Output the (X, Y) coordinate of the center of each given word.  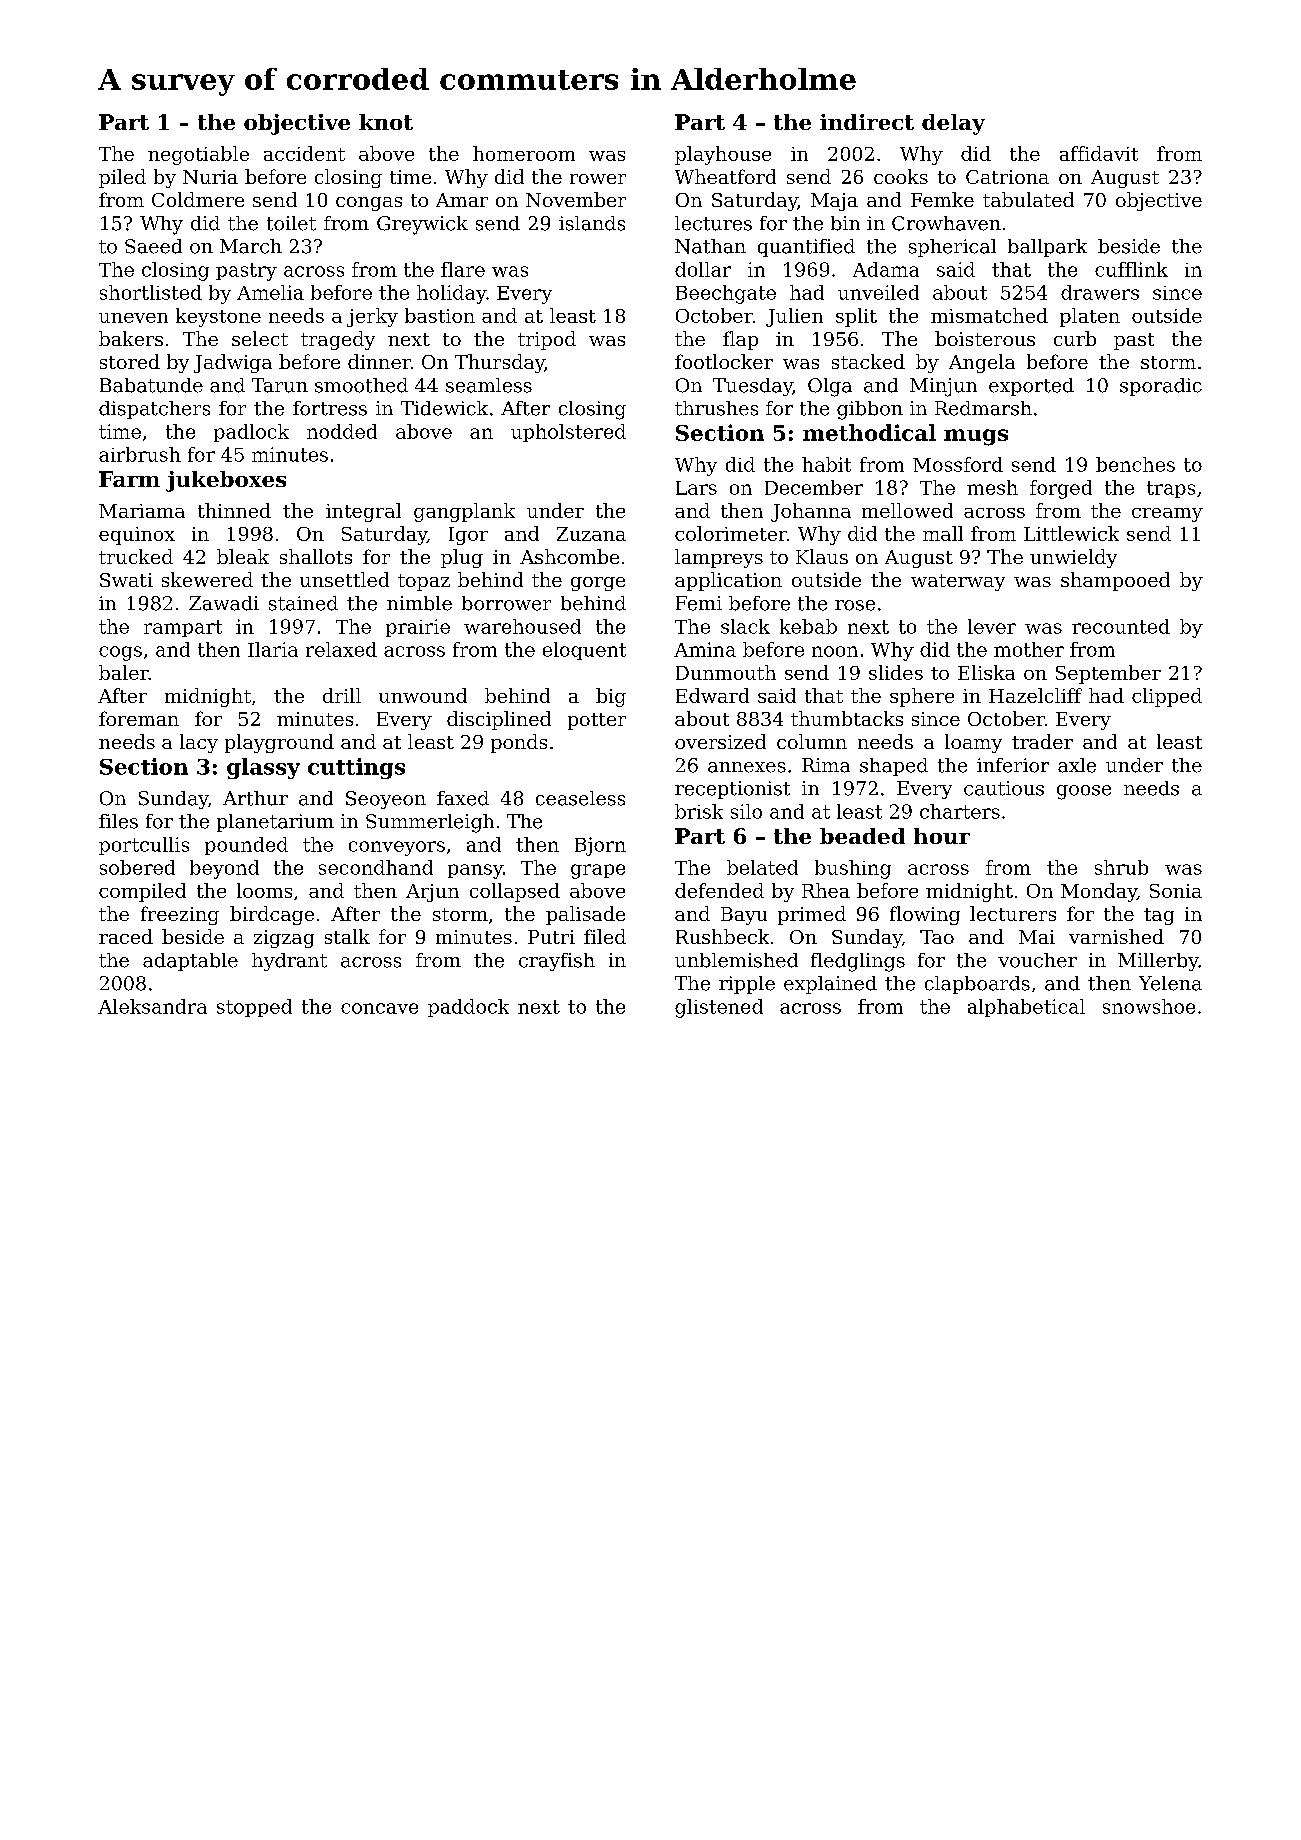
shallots (316, 556)
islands (592, 223)
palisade (585, 915)
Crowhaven (946, 223)
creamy (1167, 515)
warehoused (522, 626)
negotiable (198, 155)
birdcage (272, 915)
